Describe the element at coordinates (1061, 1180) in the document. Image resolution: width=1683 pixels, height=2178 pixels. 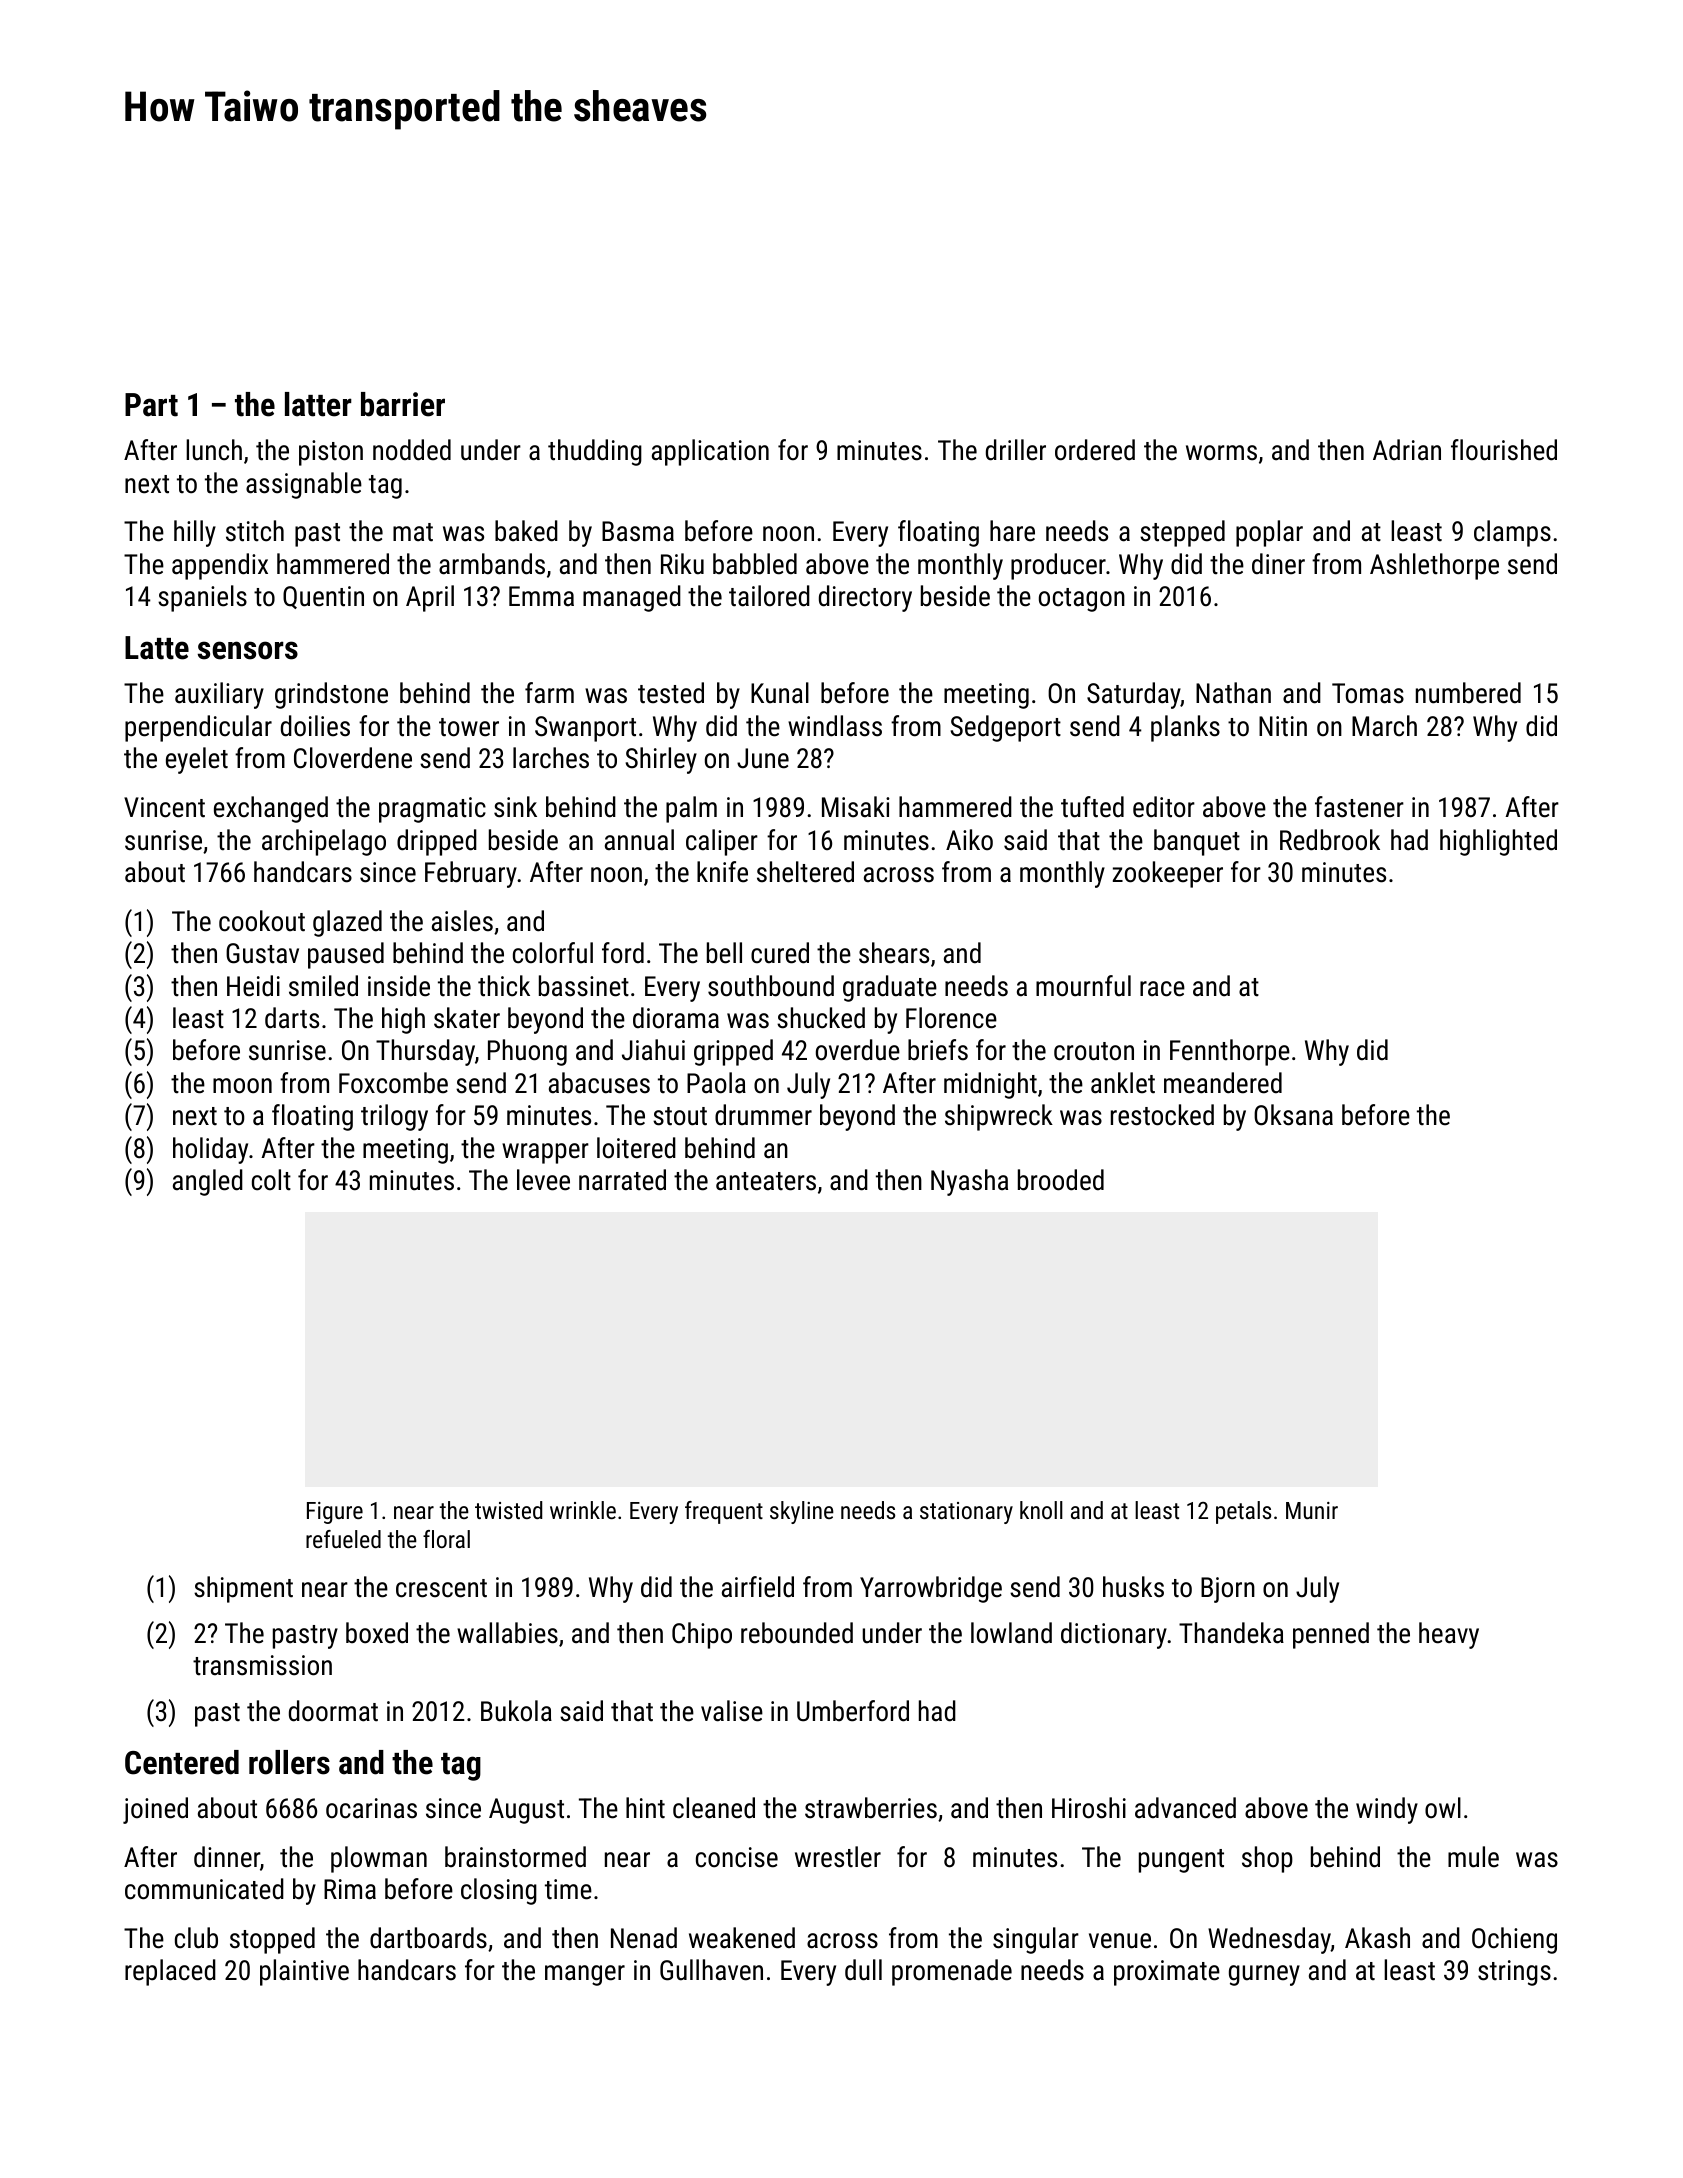
I see `brooded` at that location.
